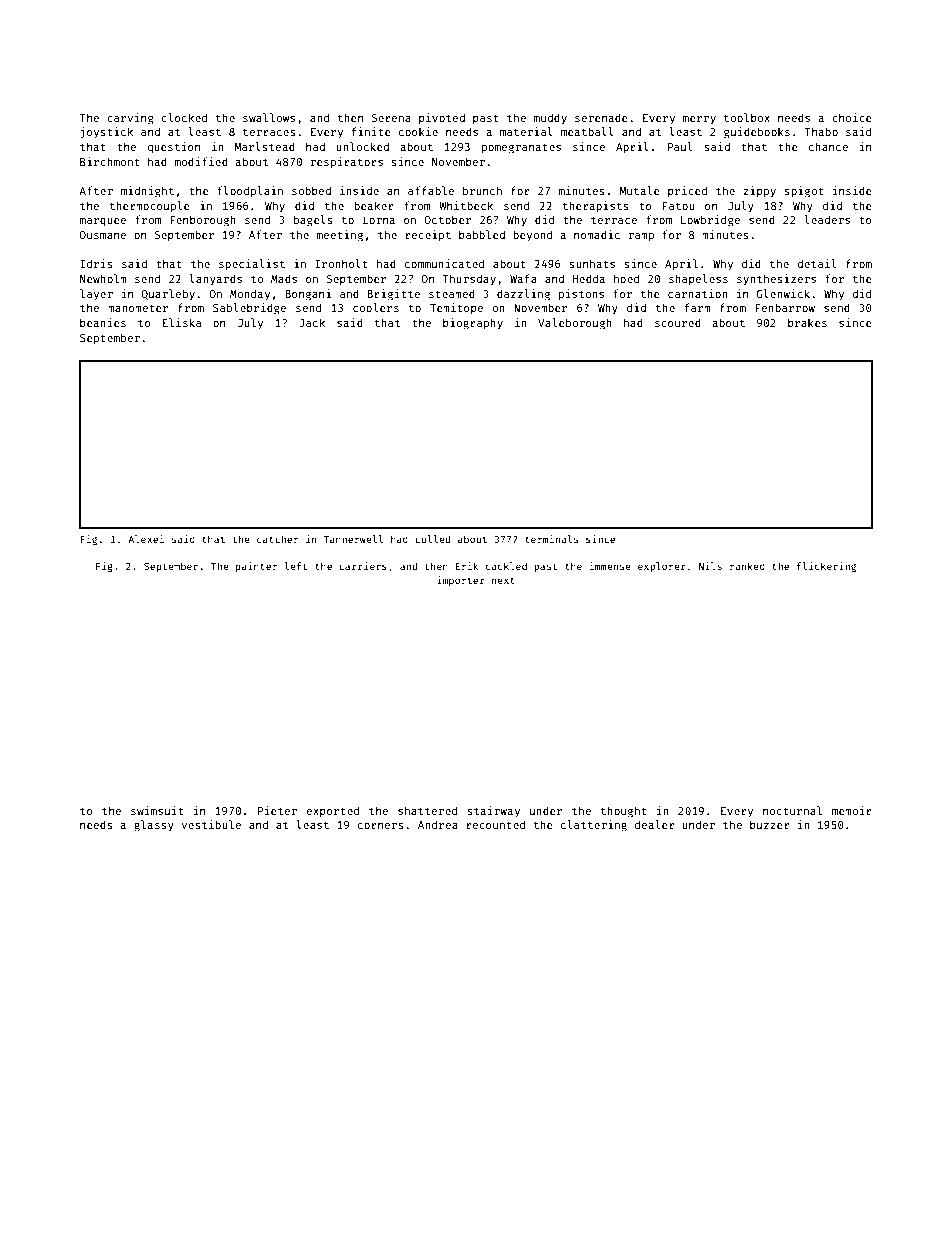 The image size is (952, 1233). Describe the element at coordinates (107, 133) in the screenshot. I see `joystick` at that location.
